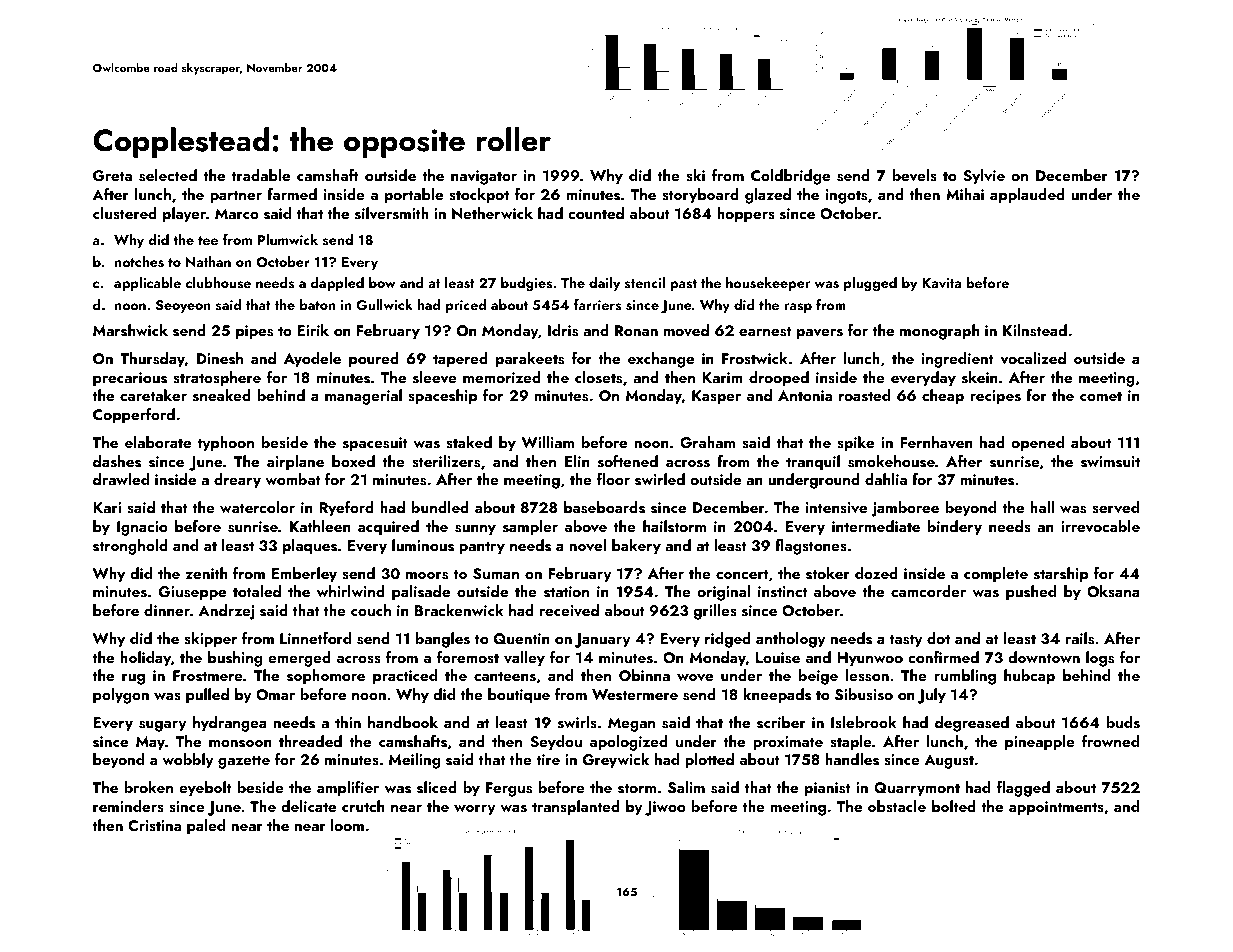 Image resolution: width=1233 pixels, height=952 pixels. Describe the element at coordinates (292, 194) in the page. I see `farmed` at that location.
